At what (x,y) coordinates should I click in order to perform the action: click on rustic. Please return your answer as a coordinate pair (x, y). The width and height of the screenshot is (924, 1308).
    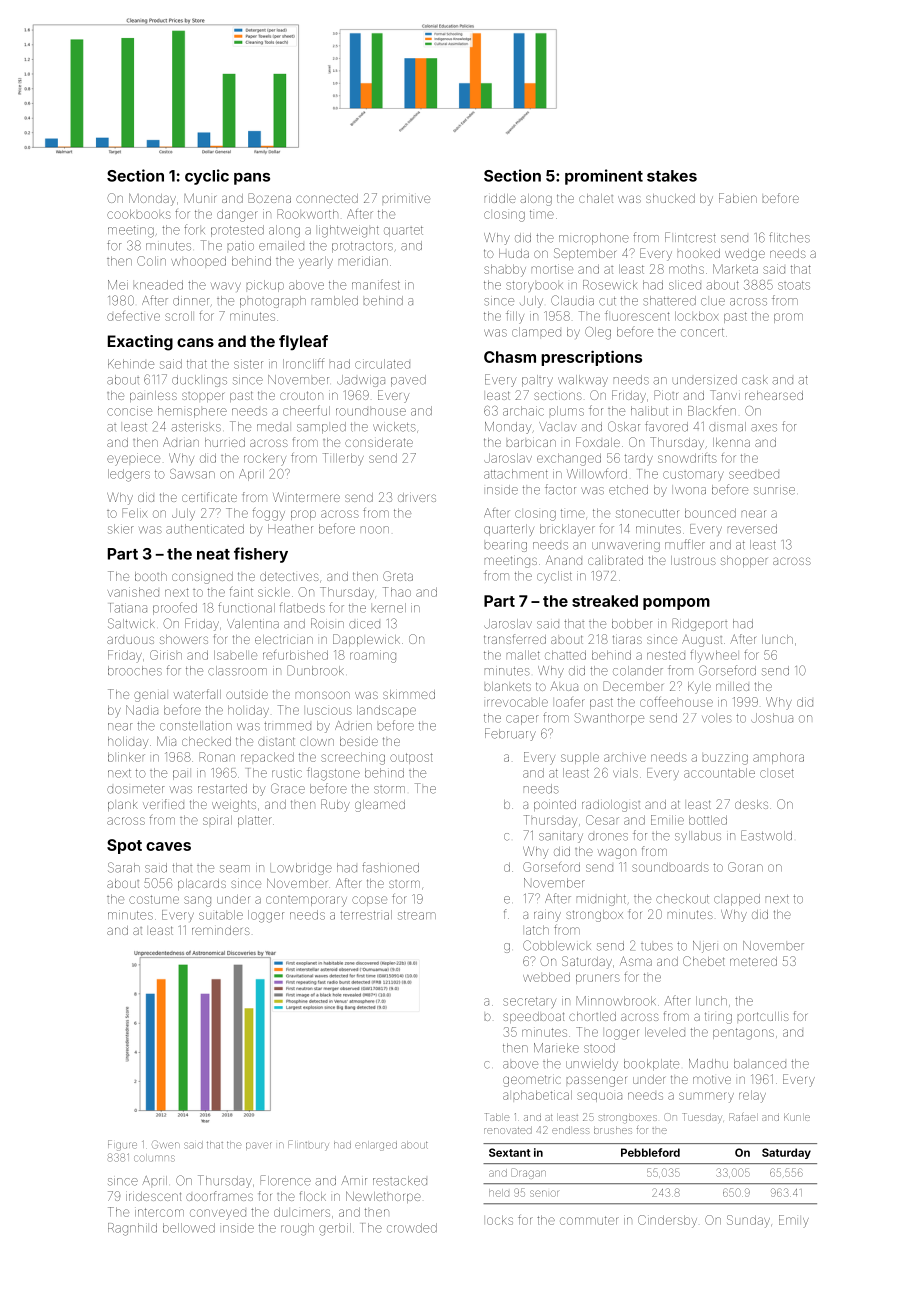
    Looking at the image, I should click on (287, 774).
